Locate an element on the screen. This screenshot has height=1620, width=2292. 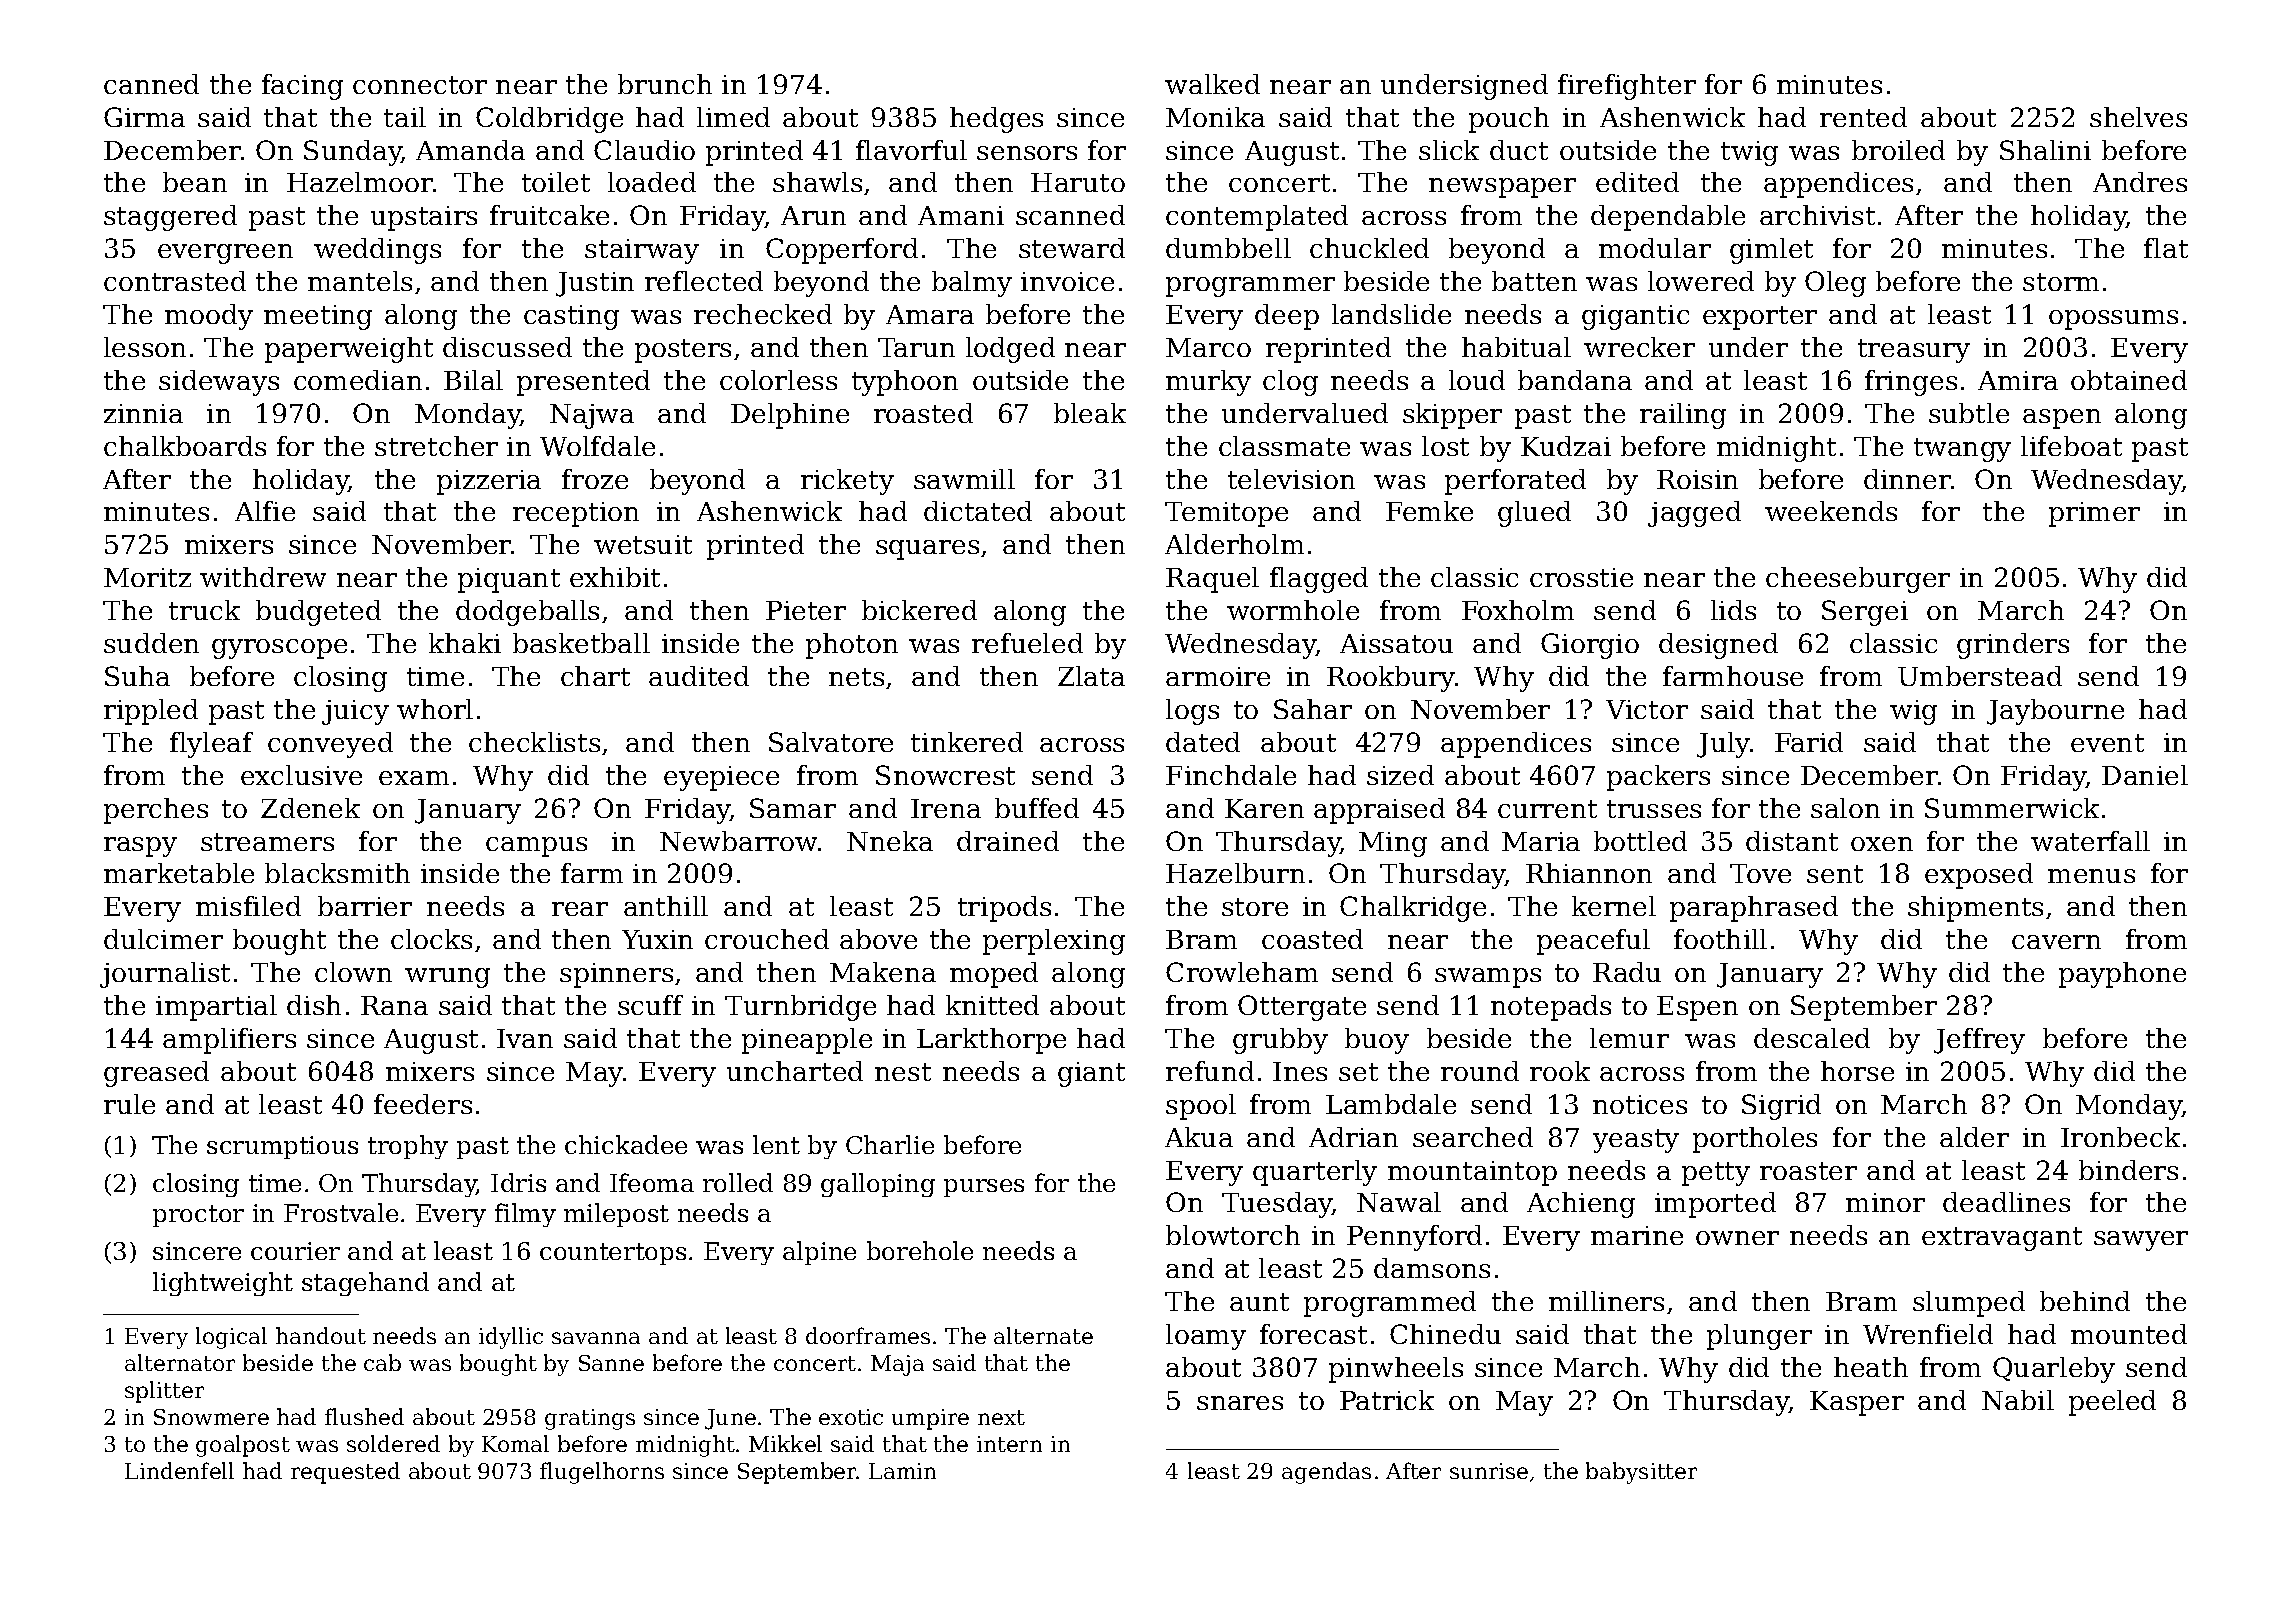
piquant is located at coordinates (509, 580).
